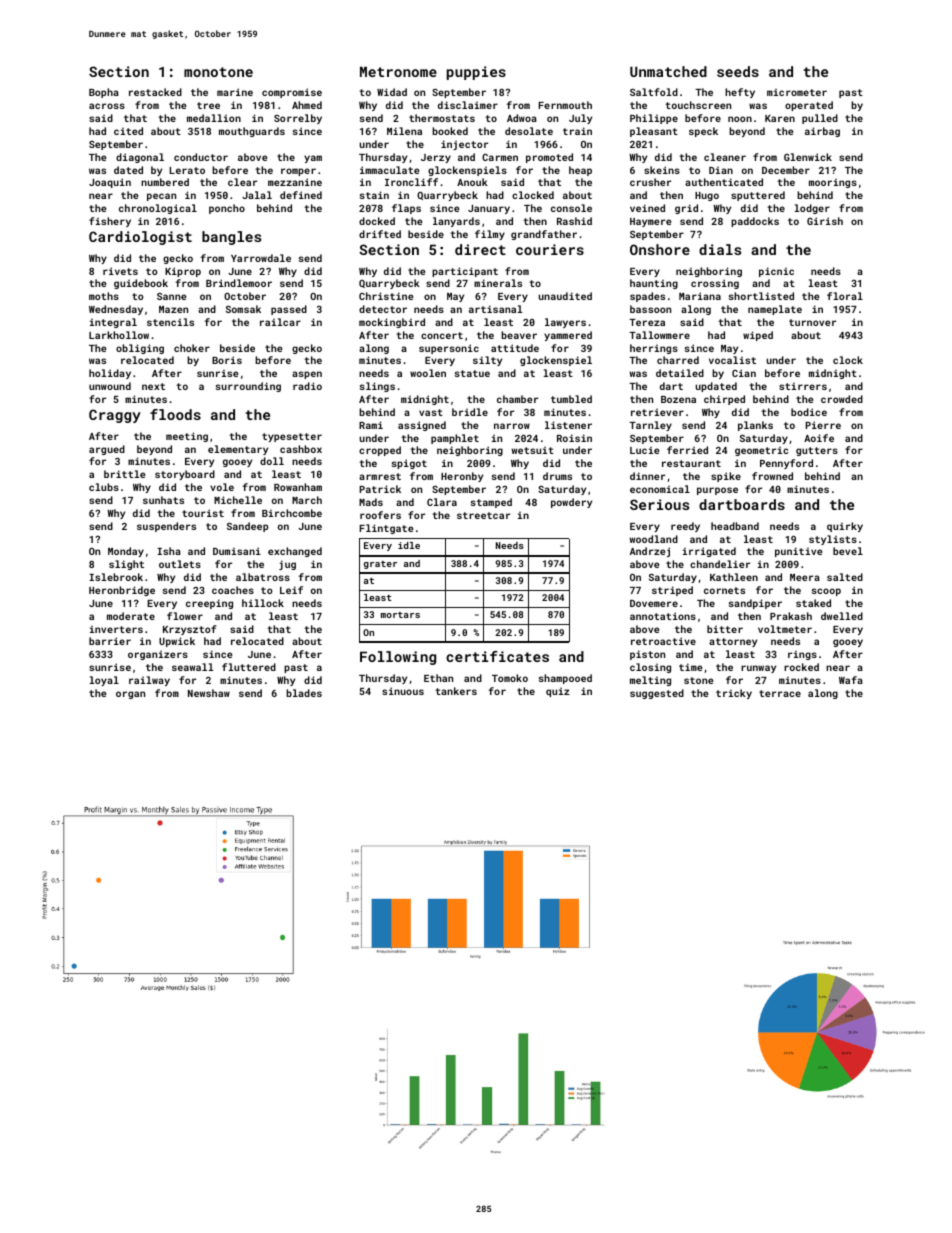  Describe the element at coordinates (403, 691) in the document. I see `sinuous` at that location.
